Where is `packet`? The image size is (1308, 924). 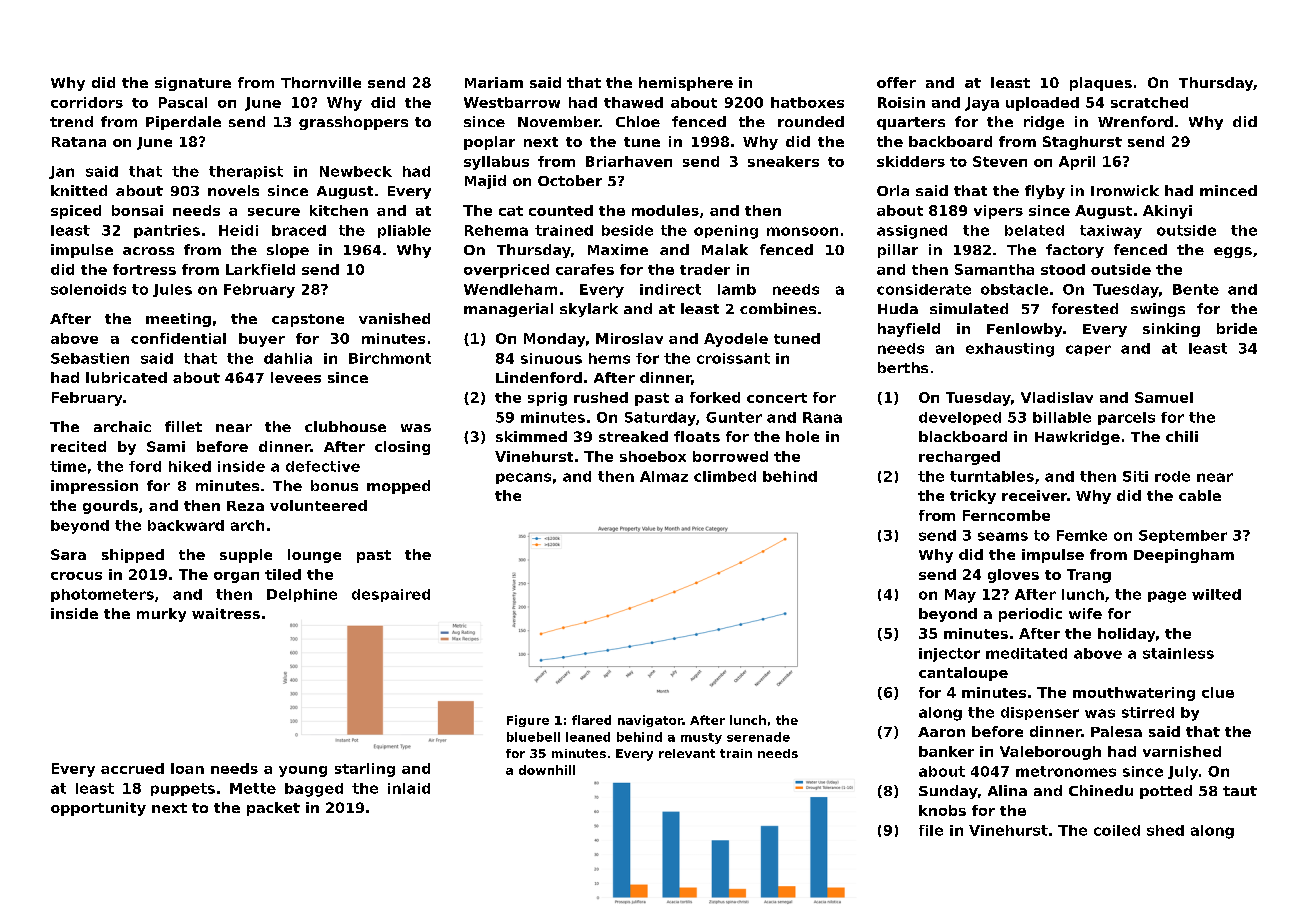
packet is located at coordinates (273, 809).
